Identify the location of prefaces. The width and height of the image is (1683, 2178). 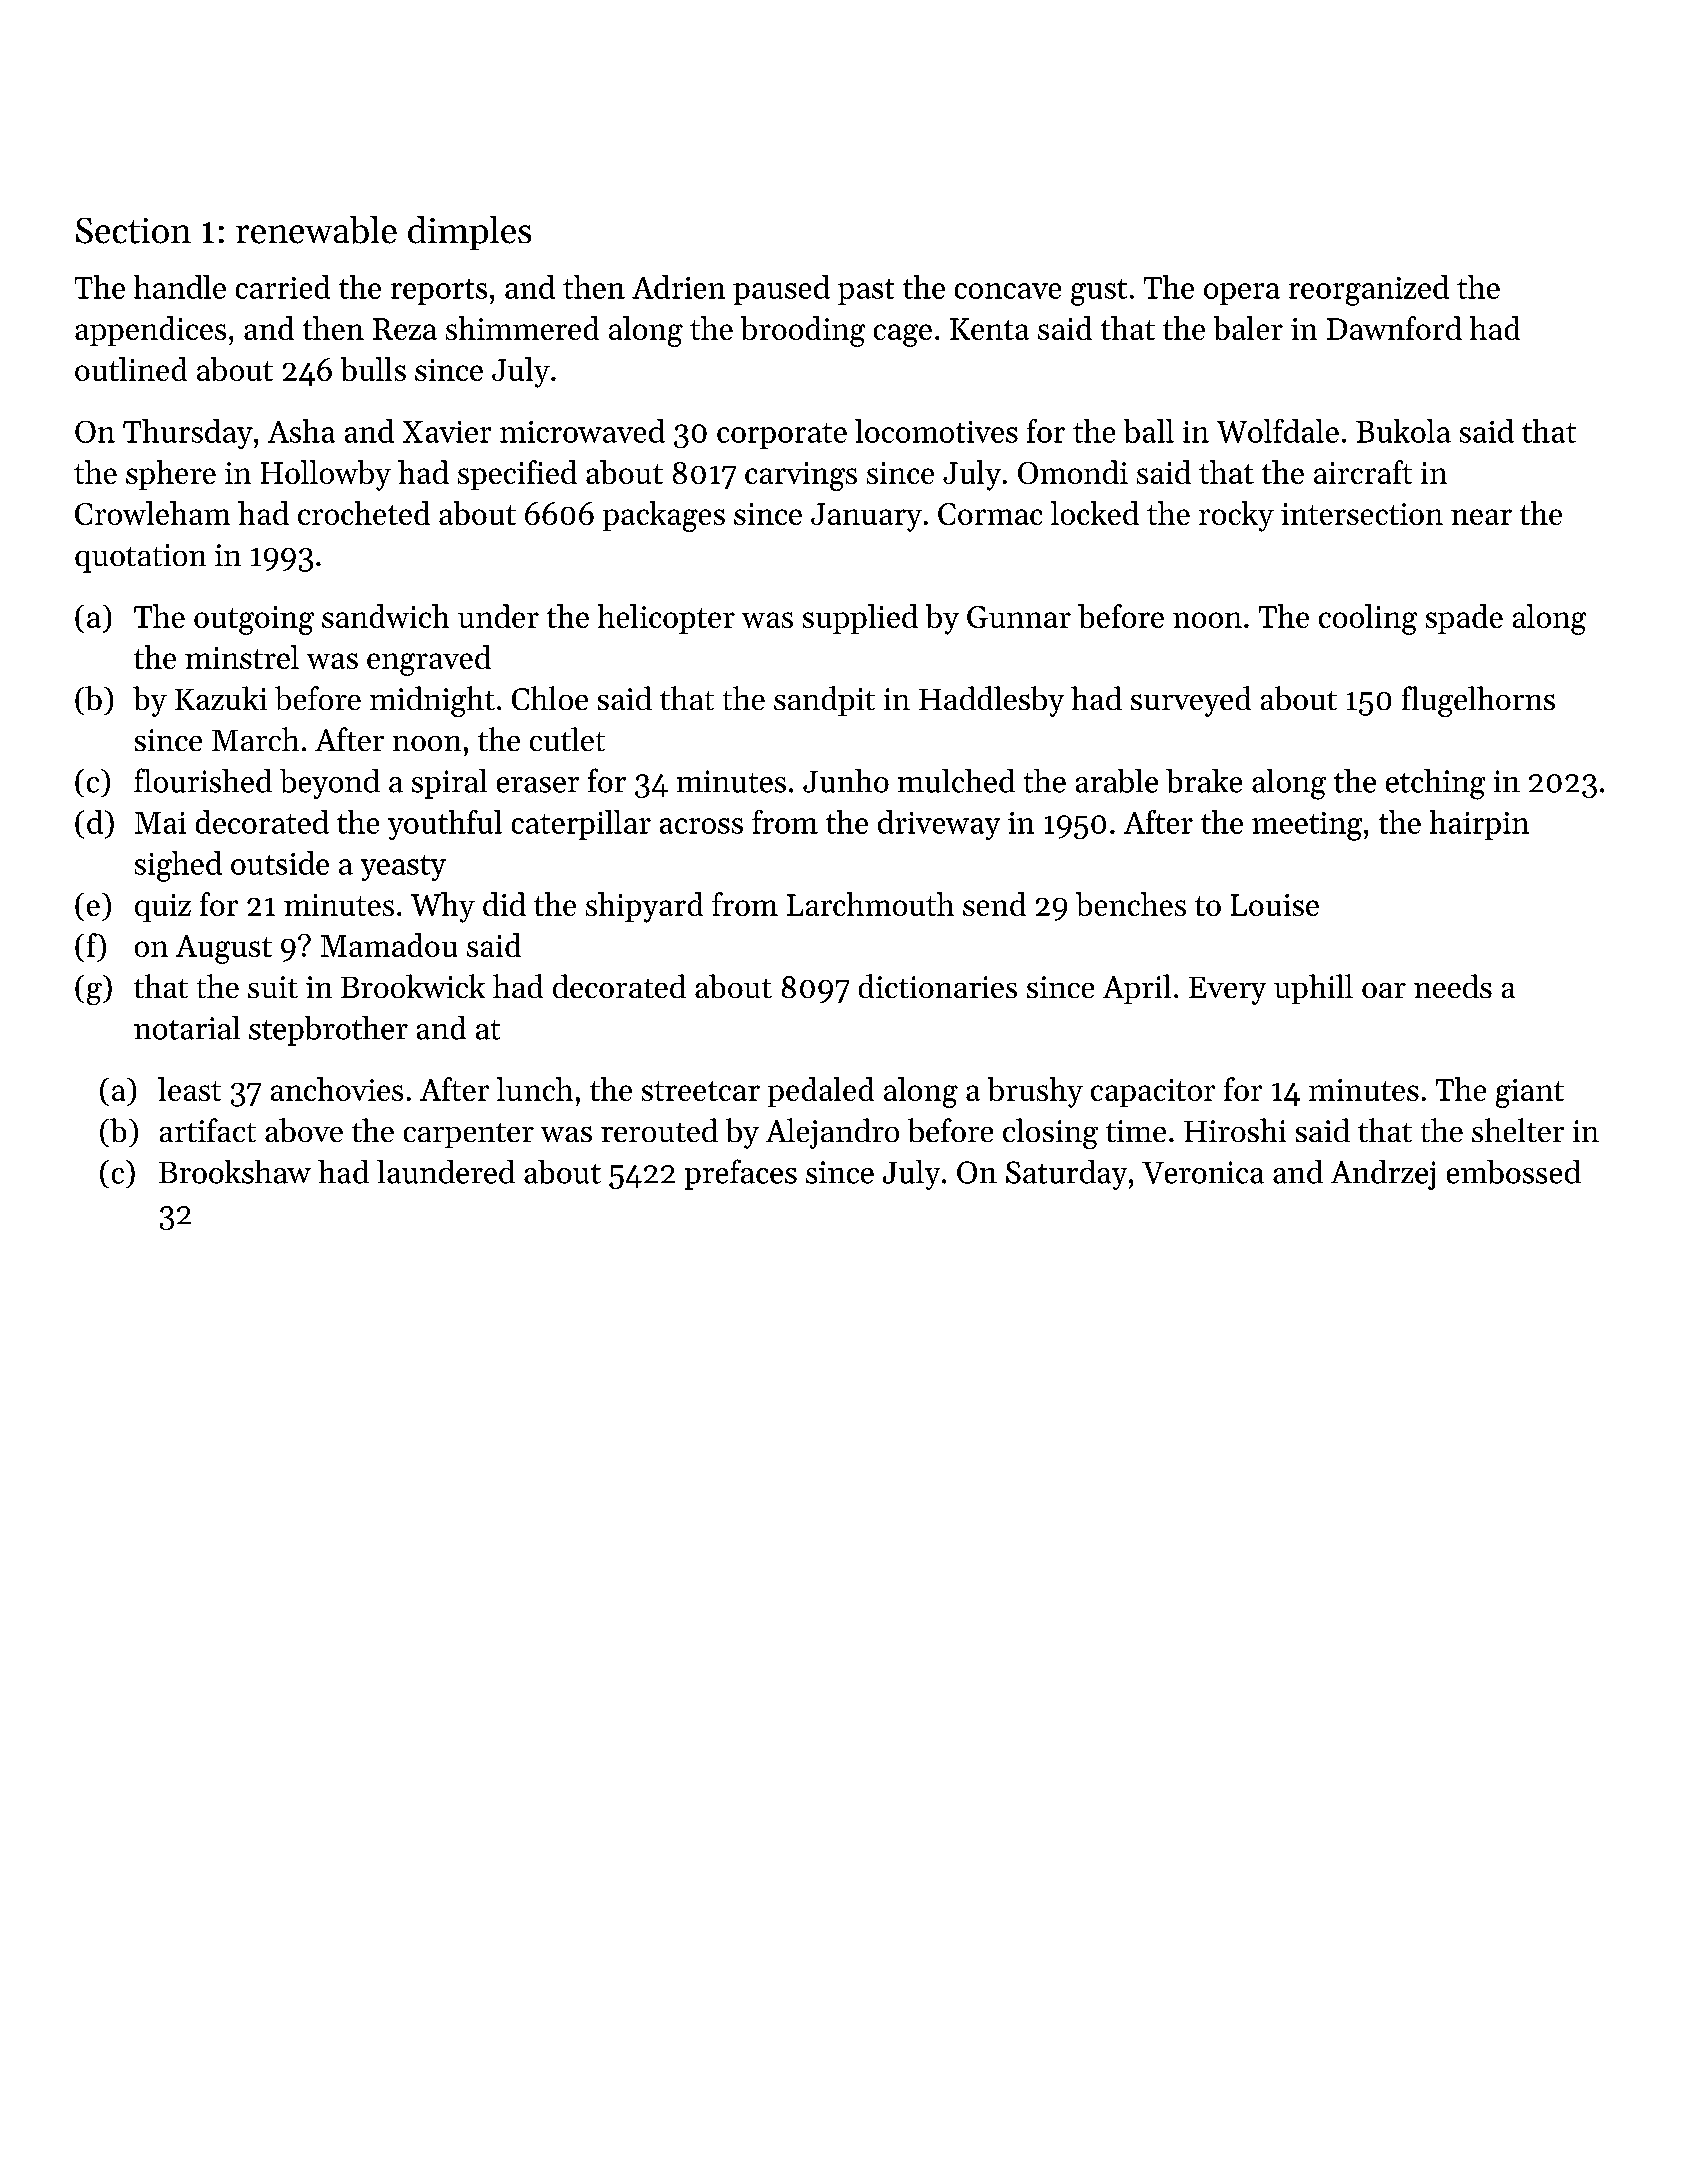
(741, 1174).
